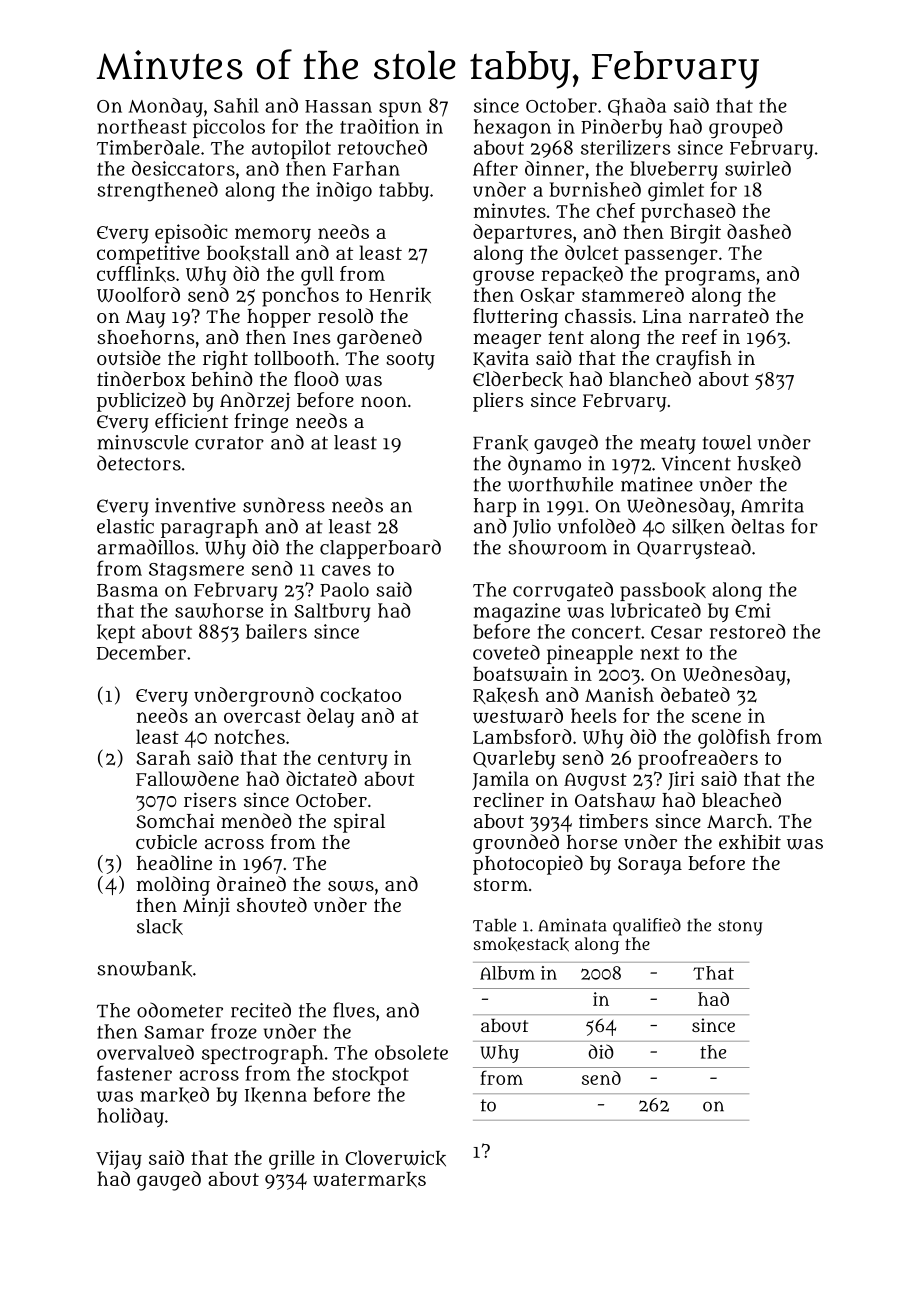 The height and width of the image is (1308, 924). I want to click on Sarah, so click(163, 757).
